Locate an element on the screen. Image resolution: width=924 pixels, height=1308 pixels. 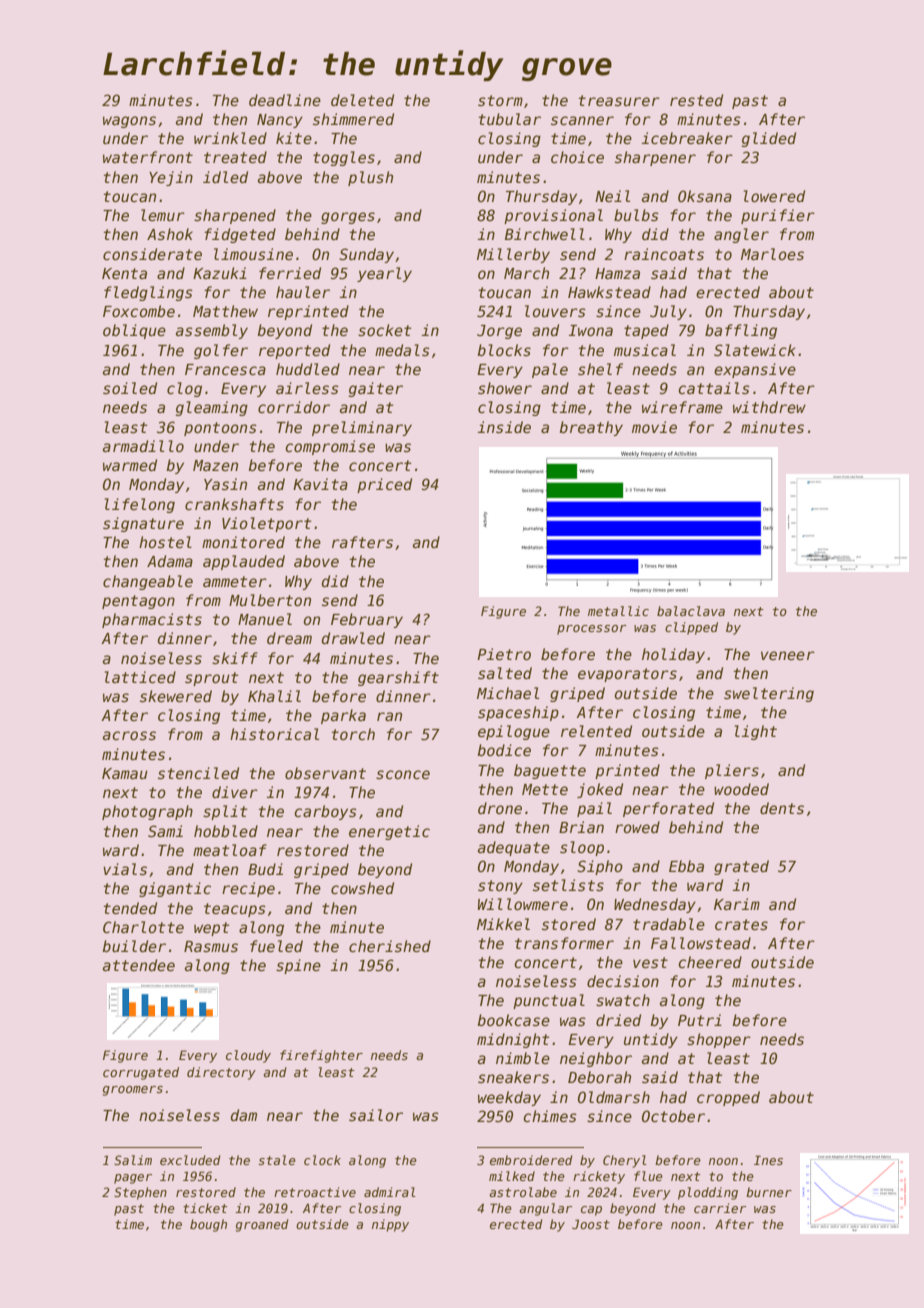
cropped is located at coordinates (728, 1098).
